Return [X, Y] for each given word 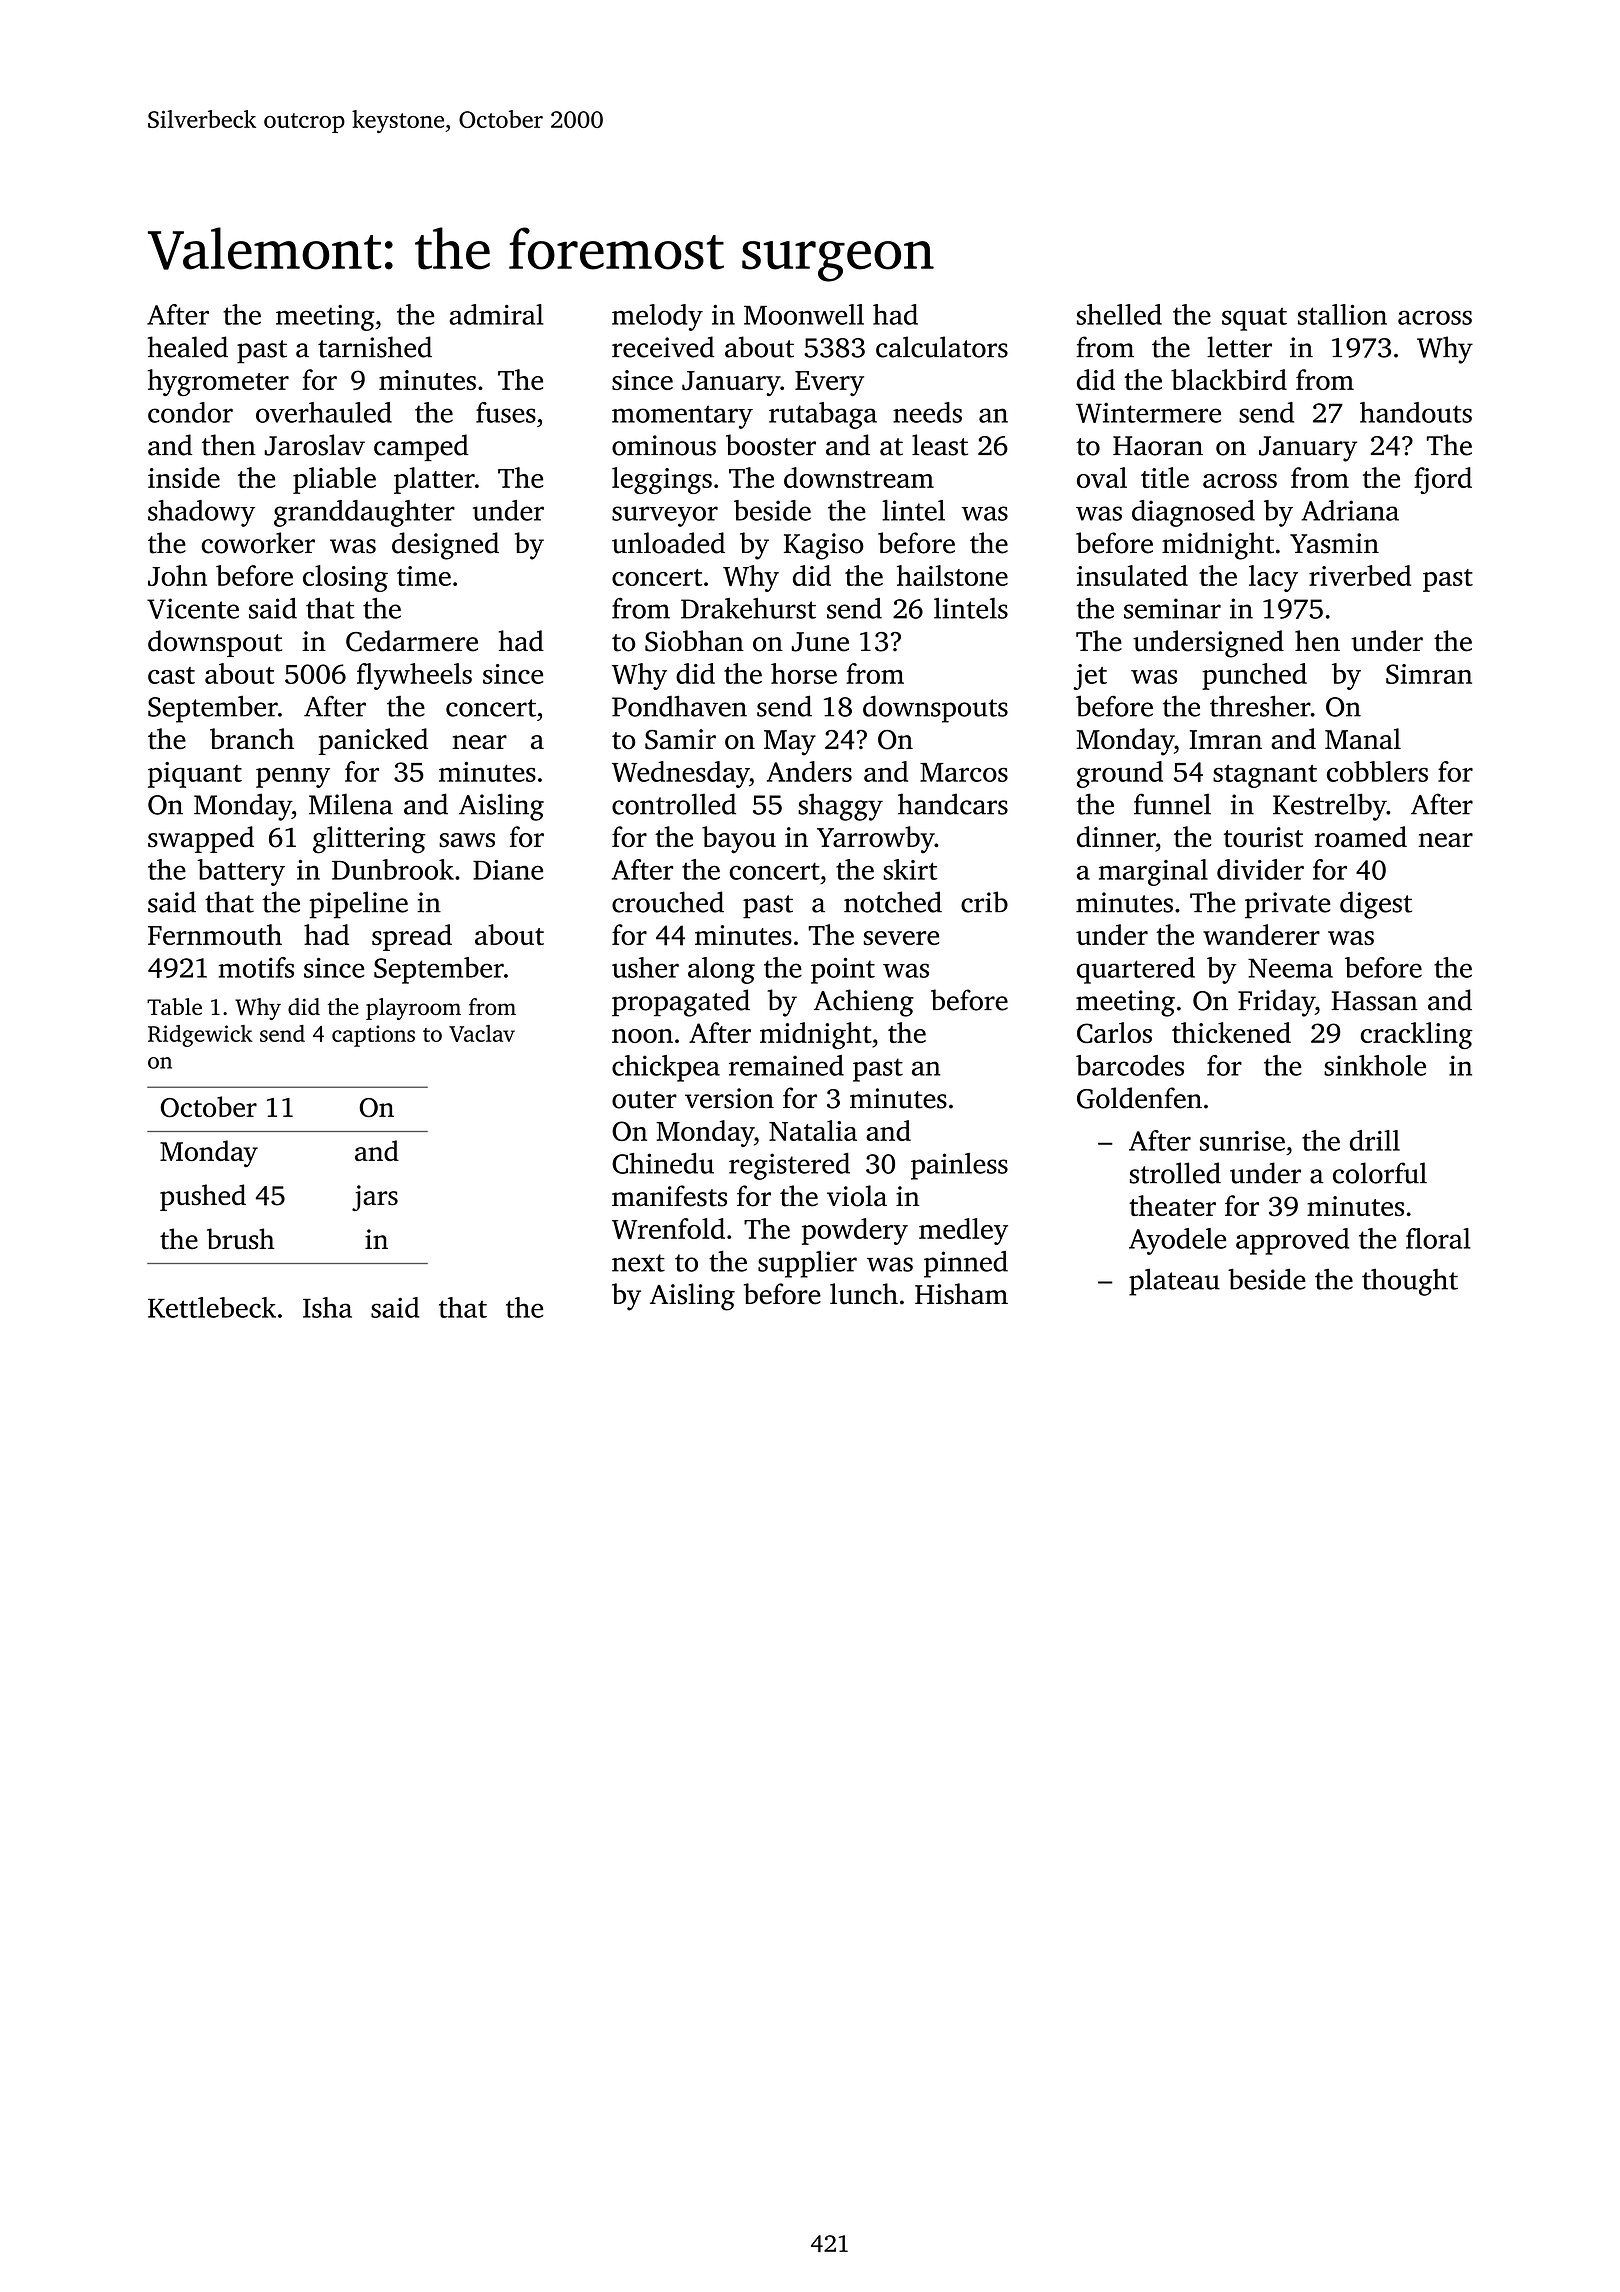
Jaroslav [314, 445]
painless [959, 1166]
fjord [1443, 480]
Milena [351, 804]
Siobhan [694, 641]
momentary [682, 417]
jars [375, 1198]
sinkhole [1375, 1065]
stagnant [1265, 776]
